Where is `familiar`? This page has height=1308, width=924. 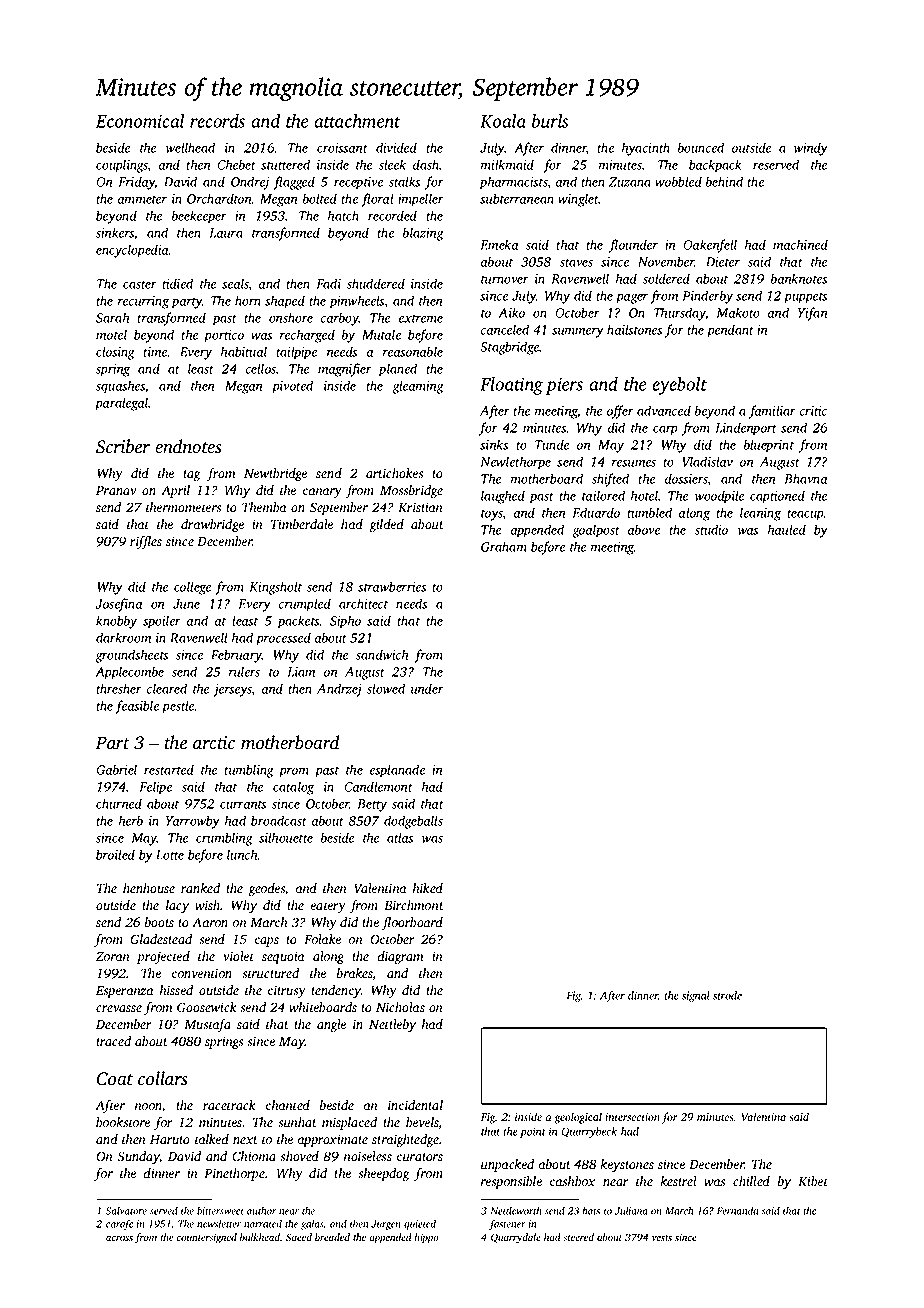
familiar is located at coordinates (772, 412).
